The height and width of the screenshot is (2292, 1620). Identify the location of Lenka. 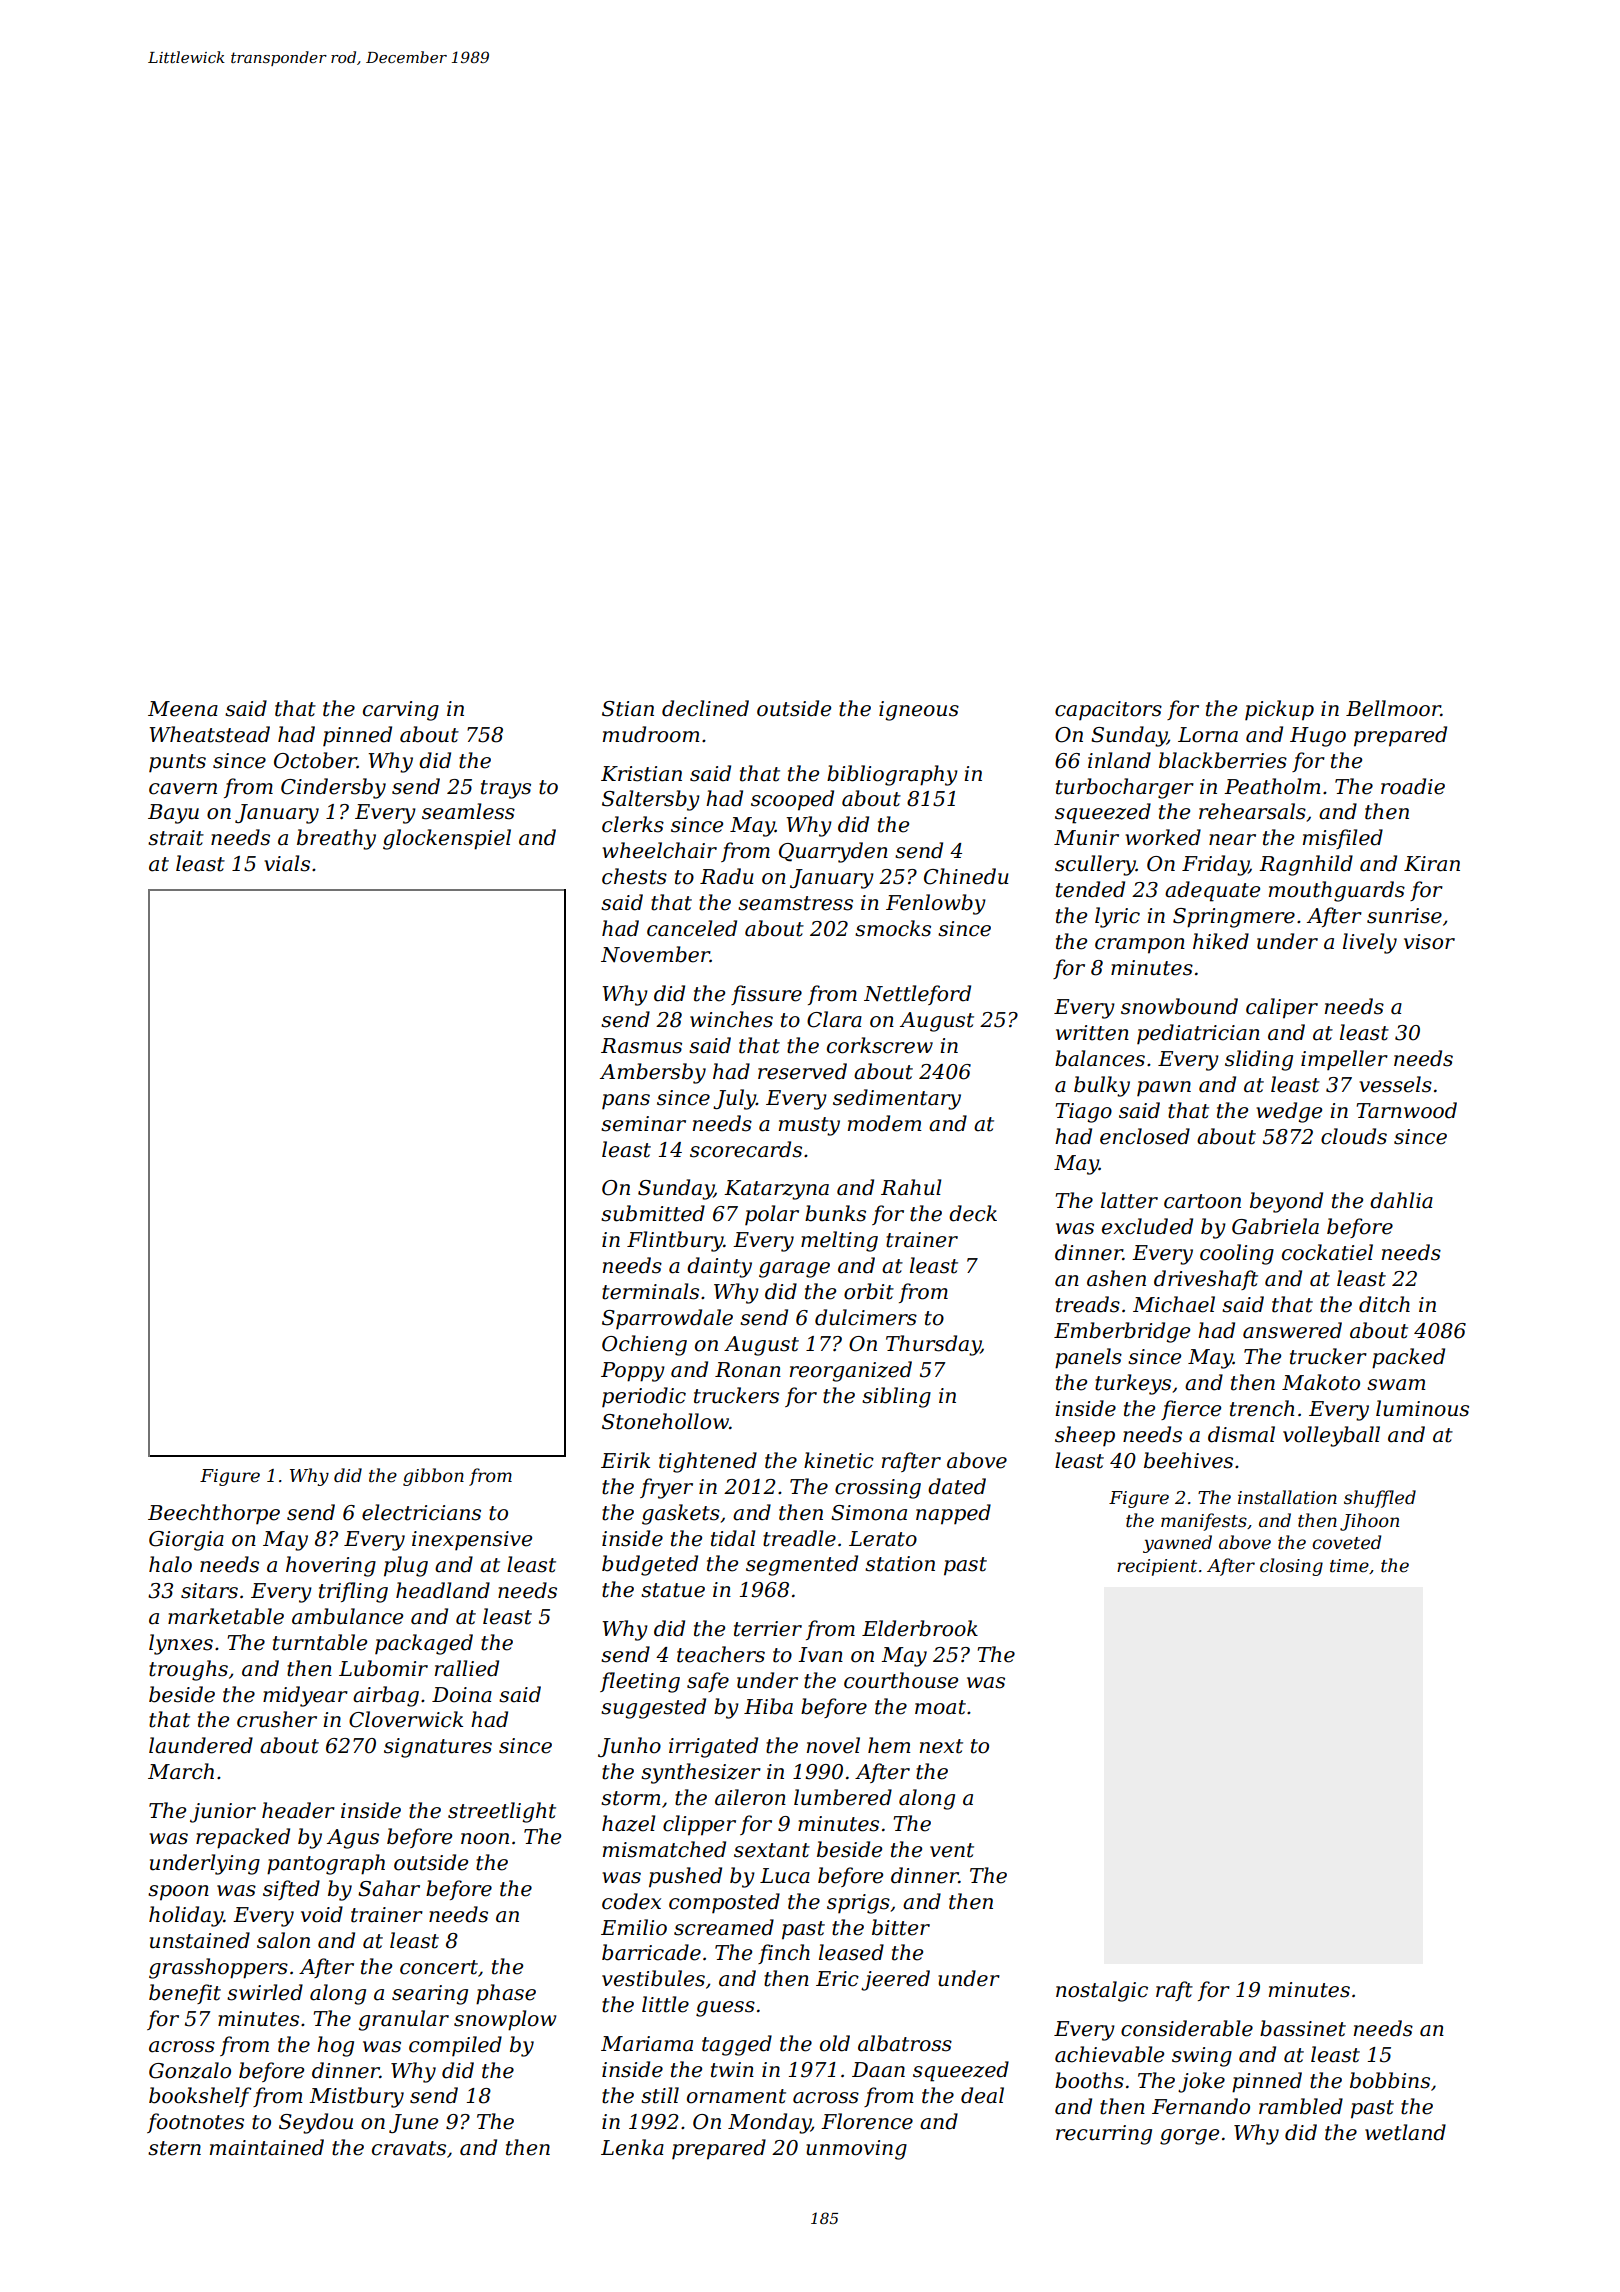
(632, 2147).
